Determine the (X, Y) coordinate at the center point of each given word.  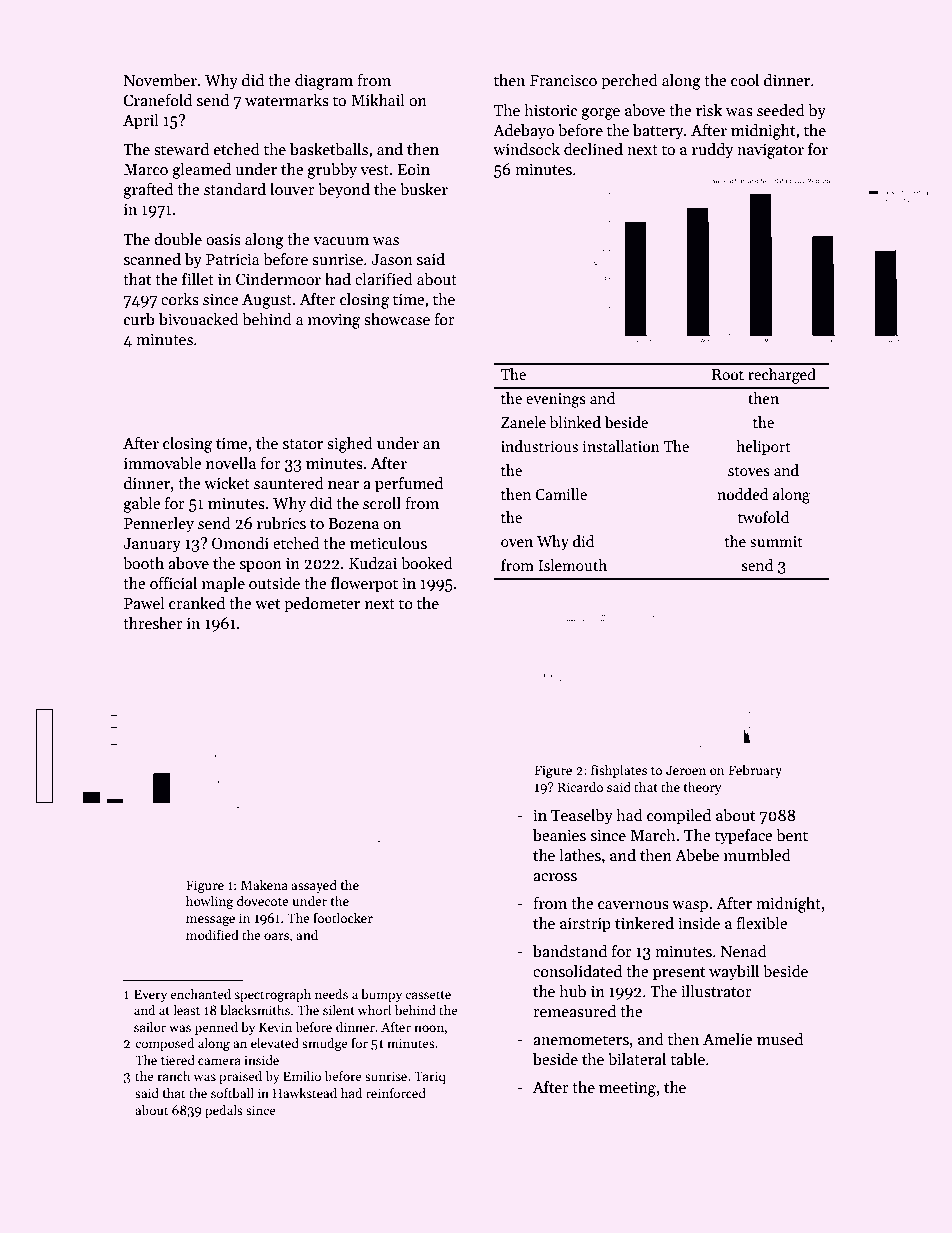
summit (776, 541)
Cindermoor (278, 279)
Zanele (523, 422)
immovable (162, 462)
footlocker (343, 917)
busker (424, 188)
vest (374, 170)
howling (209, 902)
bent (792, 835)
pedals (224, 1111)
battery (658, 131)
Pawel (144, 602)
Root (728, 374)
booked (427, 562)
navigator (770, 151)
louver (292, 188)
